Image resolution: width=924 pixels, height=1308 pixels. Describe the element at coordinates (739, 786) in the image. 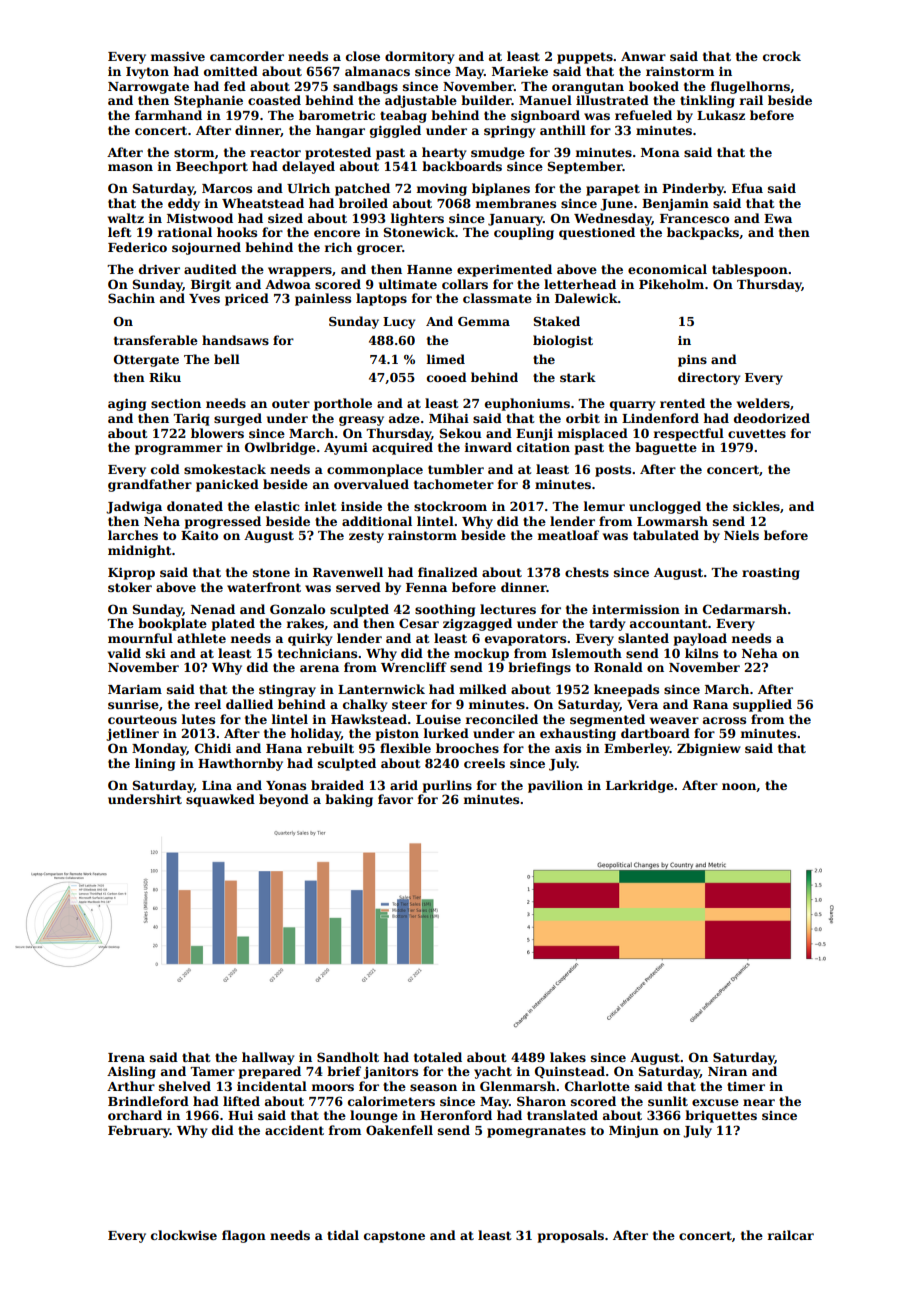

I see `noon` at that location.
